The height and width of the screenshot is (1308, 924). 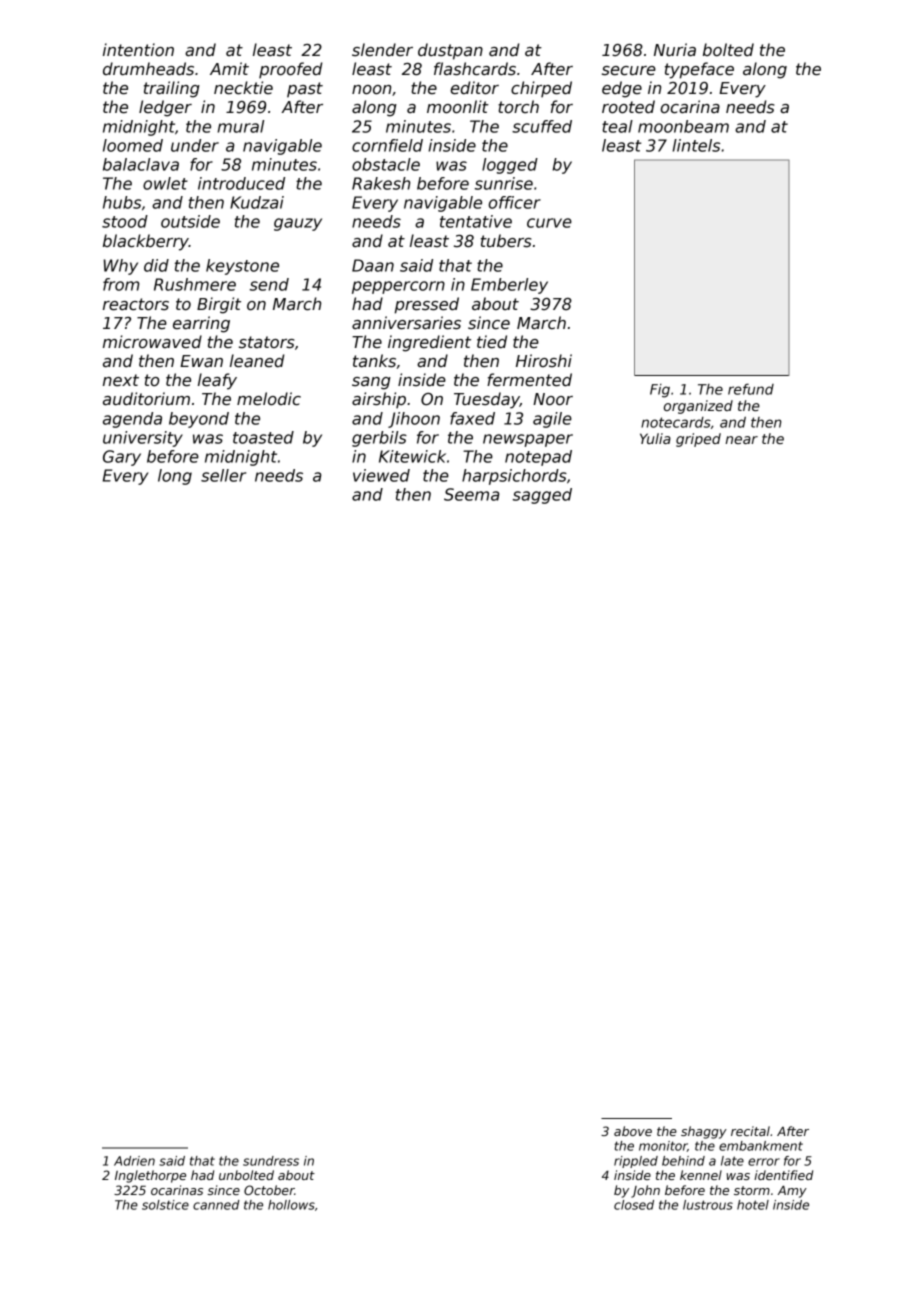 I want to click on lintels, so click(x=696, y=145).
